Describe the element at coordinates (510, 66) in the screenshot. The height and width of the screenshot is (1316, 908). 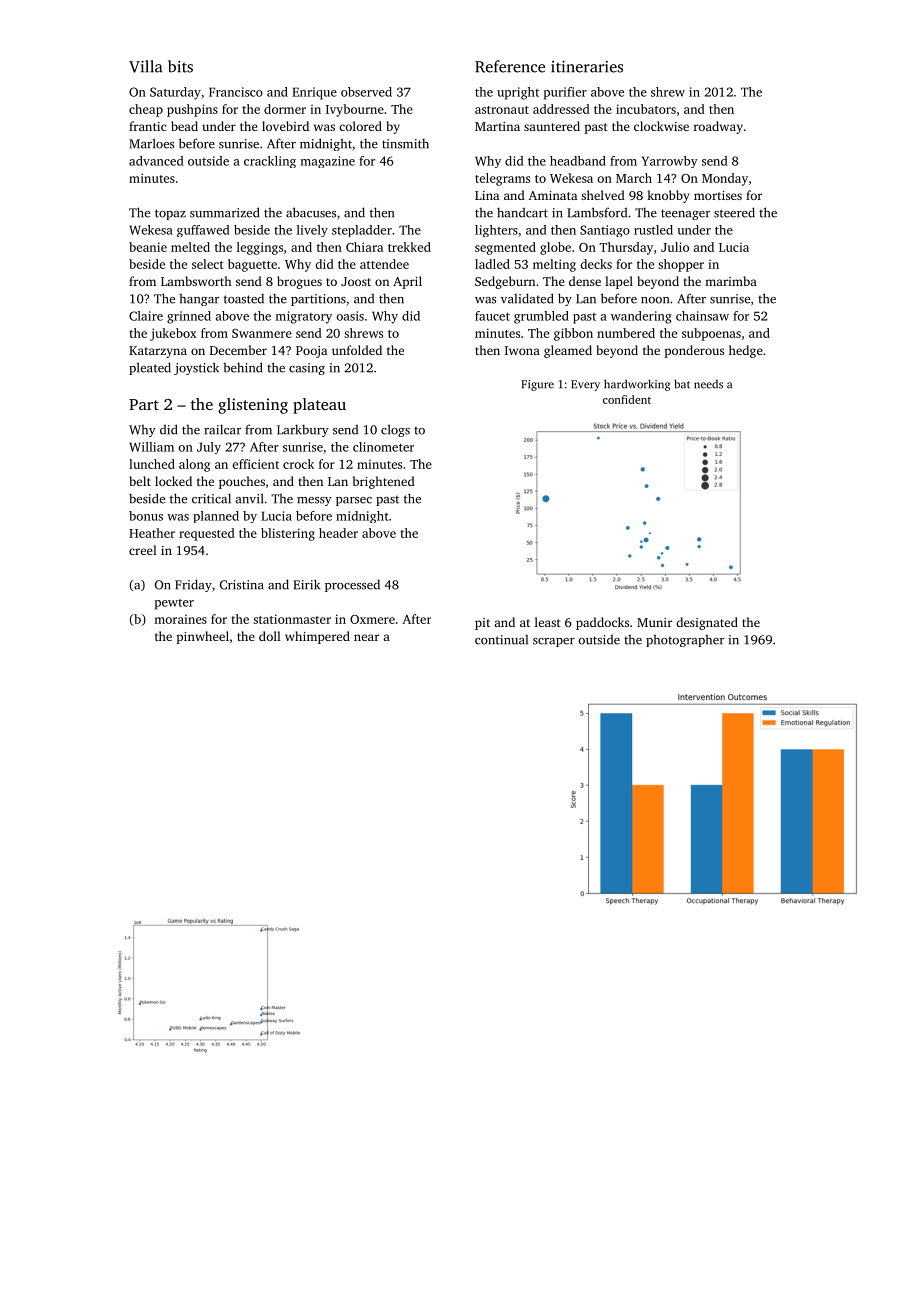
I see `Reference` at that location.
